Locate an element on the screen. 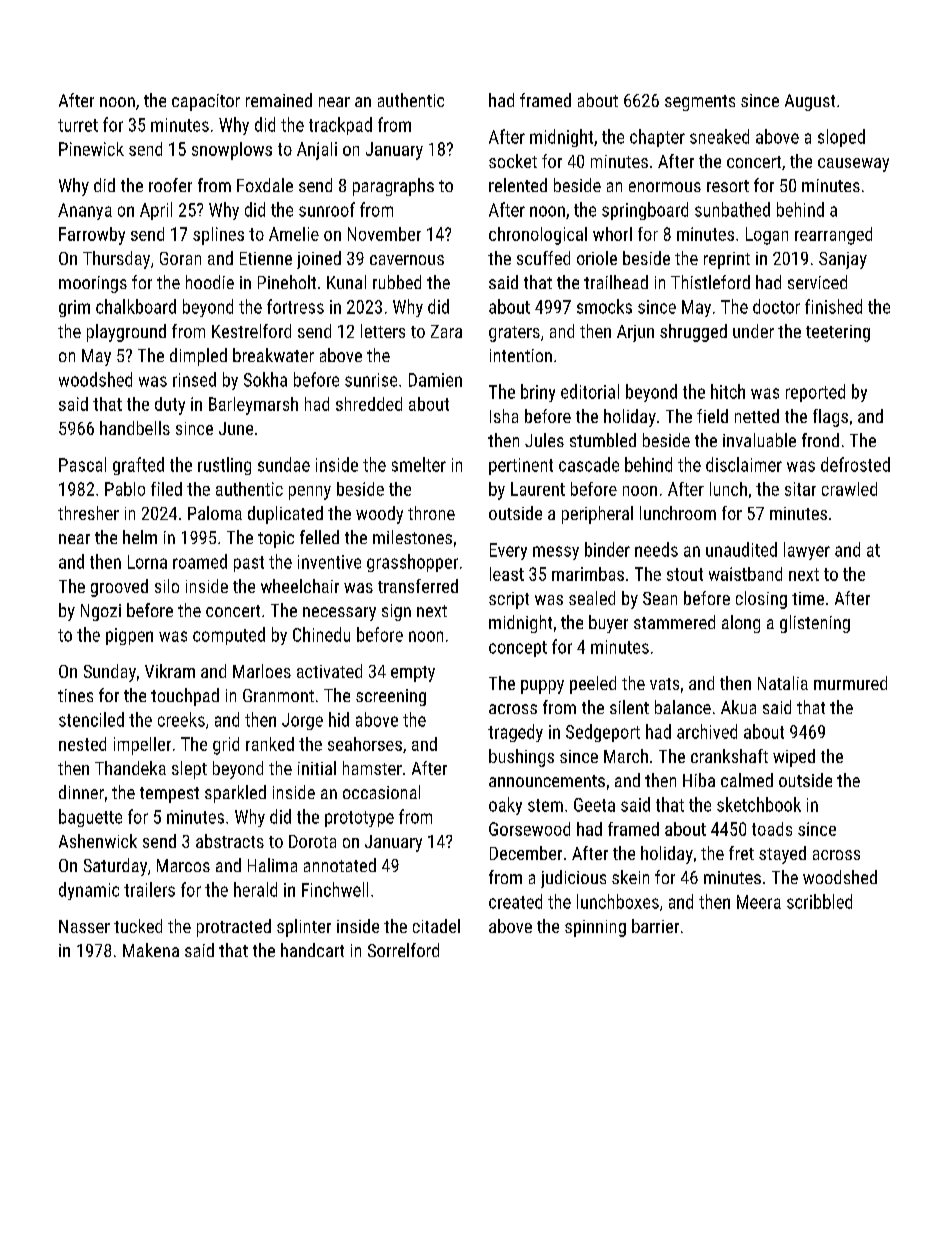 The image size is (952, 1233). turret is located at coordinates (78, 125).
